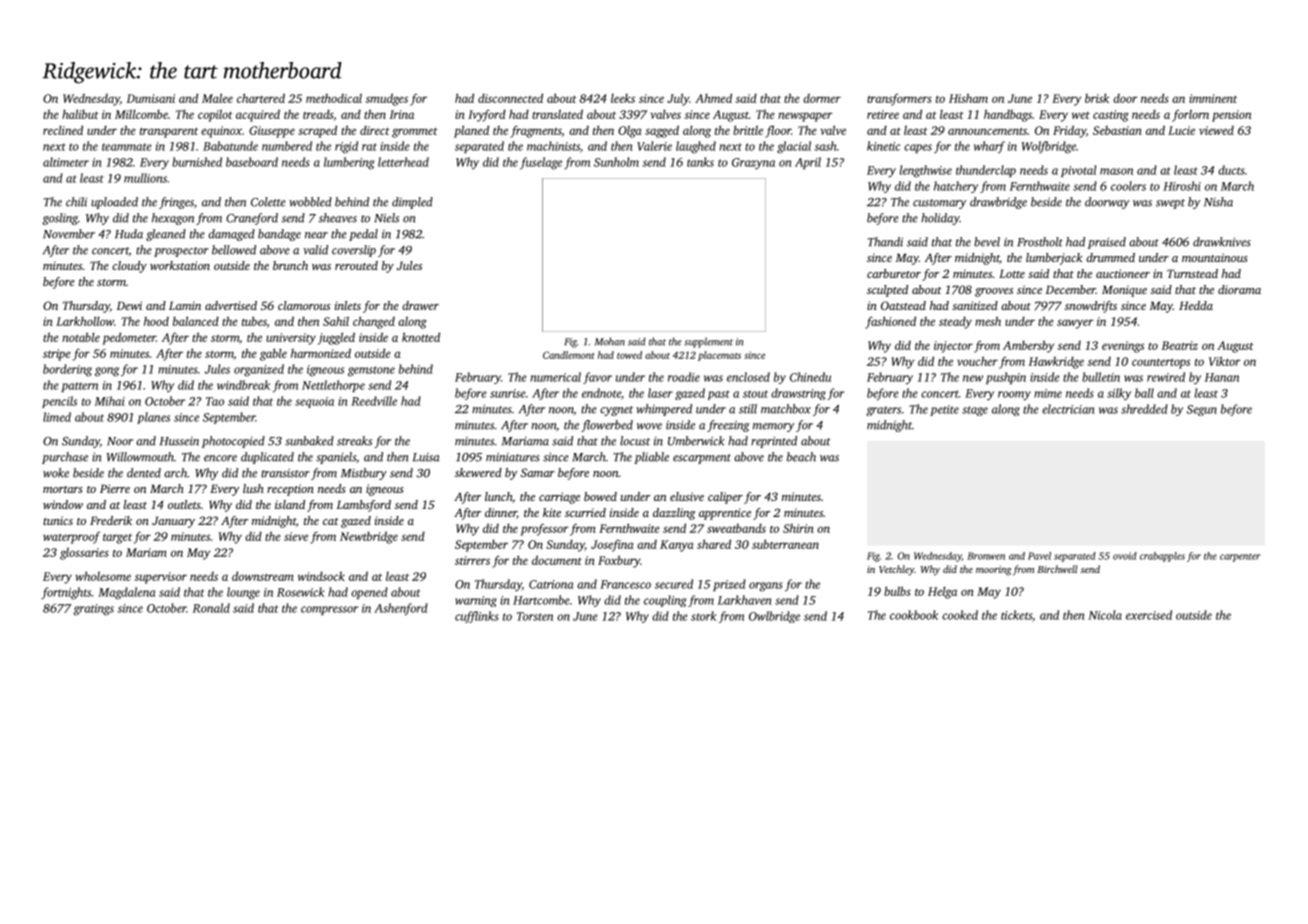 This screenshot has width=1308, height=924. What do you see at coordinates (63, 489) in the screenshot?
I see `mortars` at bounding box center [63, 489].
